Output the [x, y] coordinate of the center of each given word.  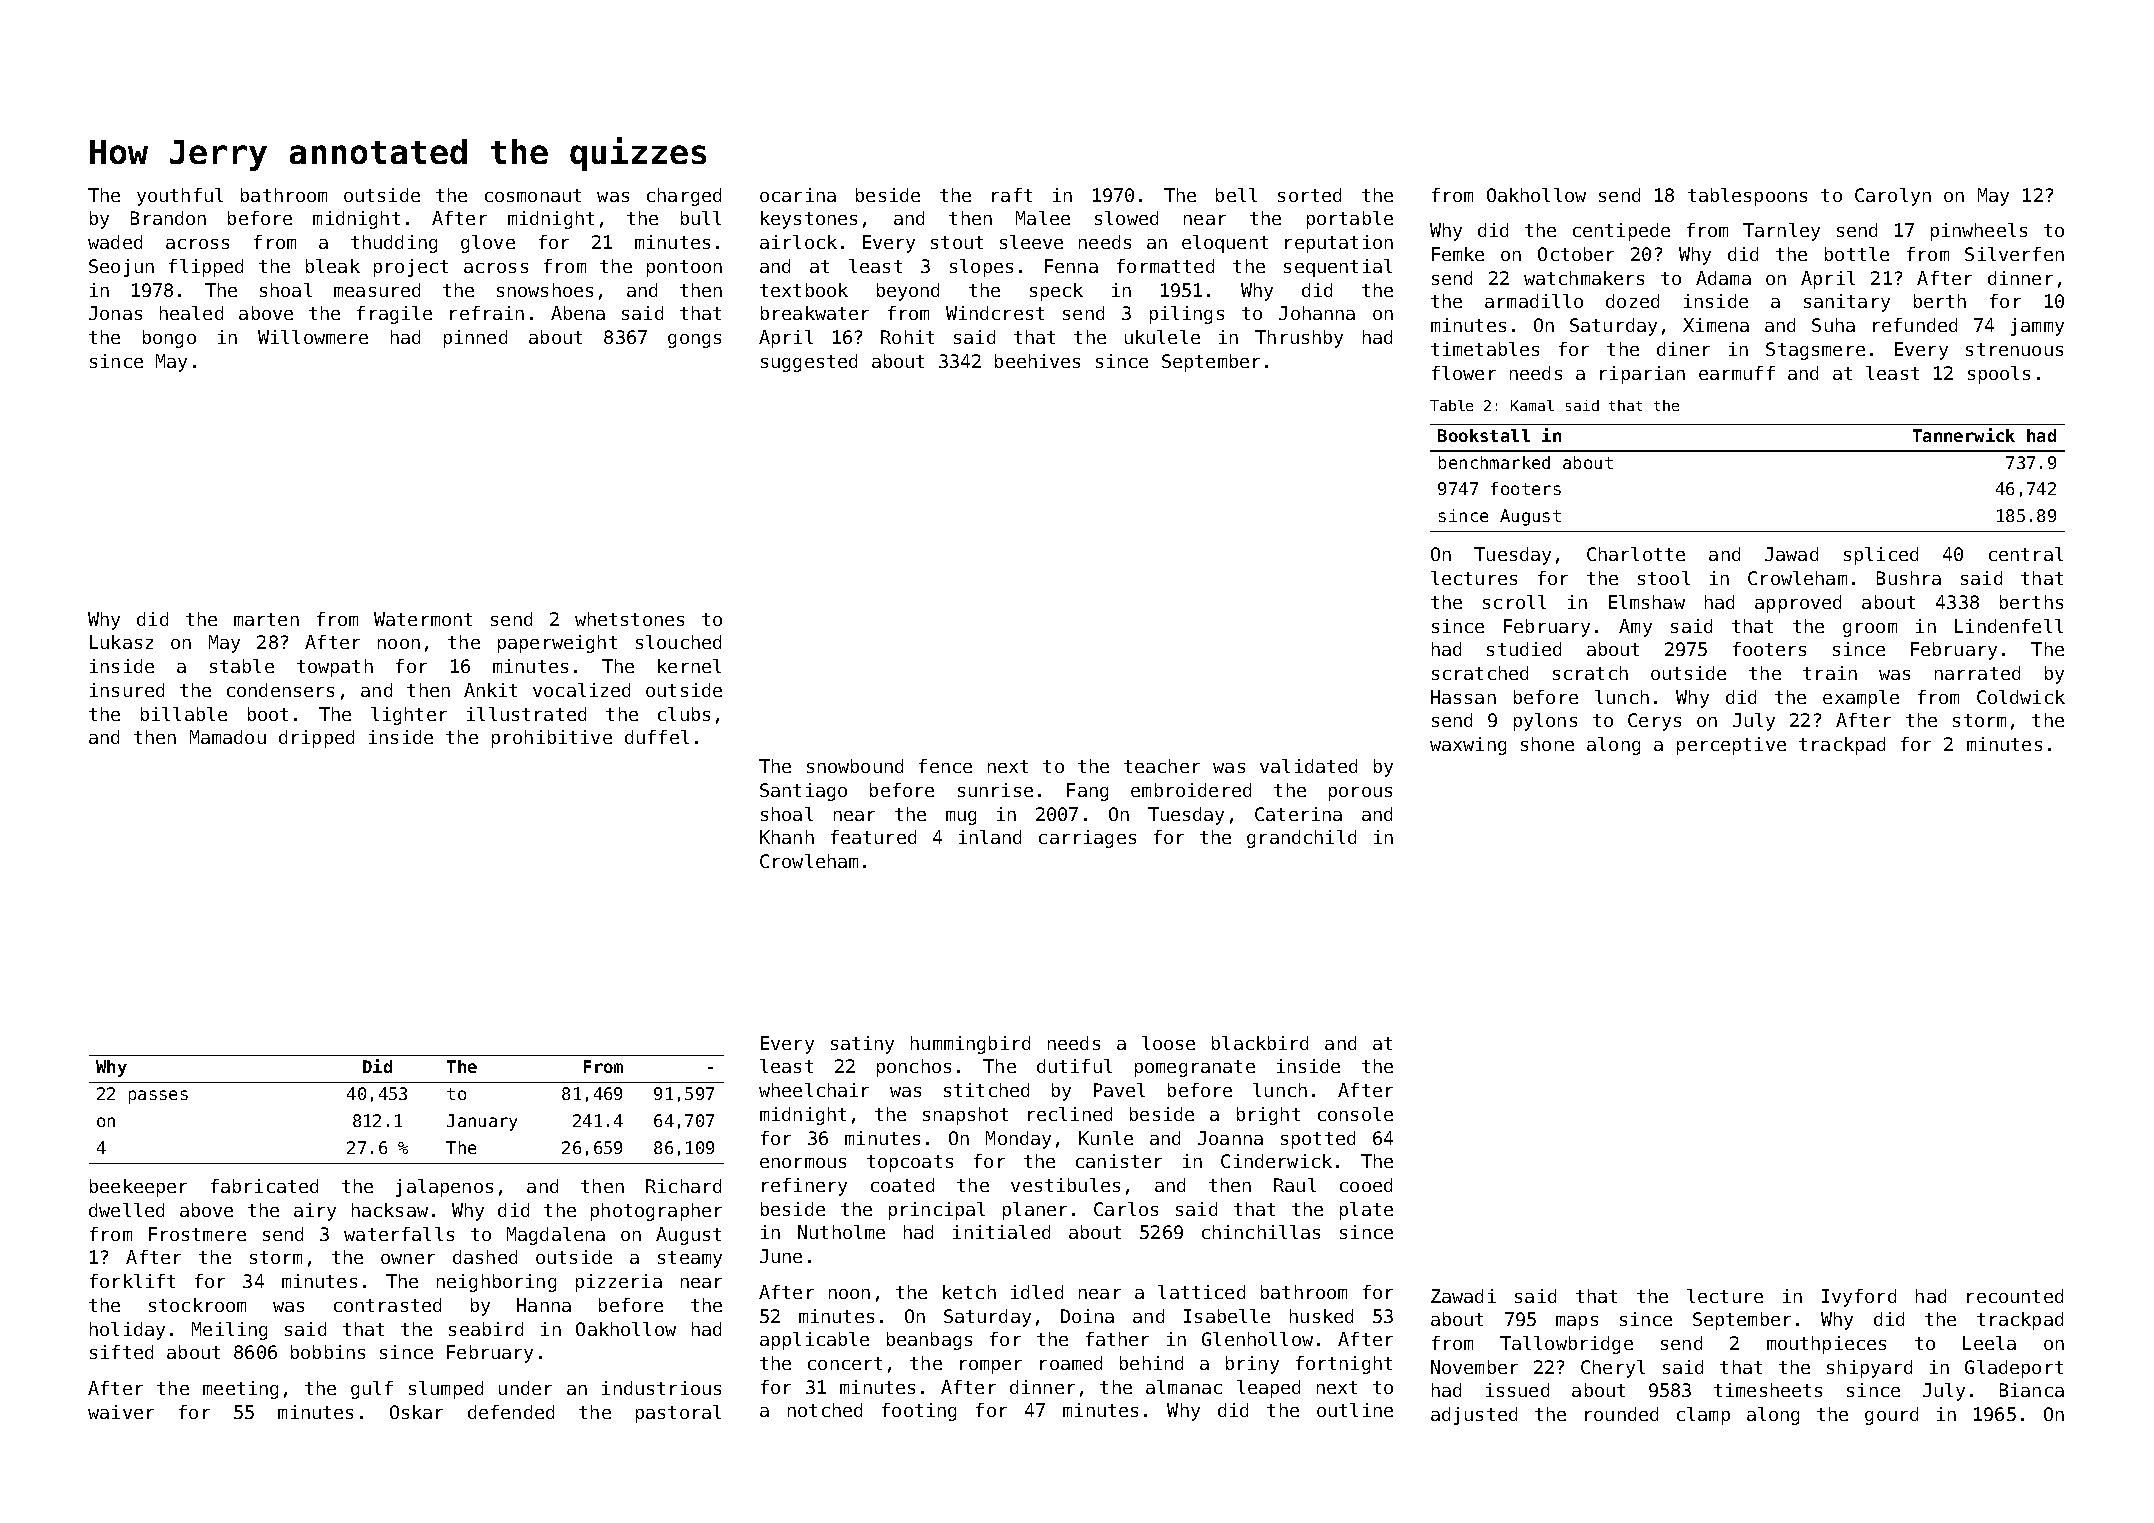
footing [919, 1412]
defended [511, 1412]
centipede [1621, 232]
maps [1577, 1323]
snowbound [855, 766]
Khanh [787, 837]
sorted [1309, 195]
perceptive [1731, 746]
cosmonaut [533, 195]
